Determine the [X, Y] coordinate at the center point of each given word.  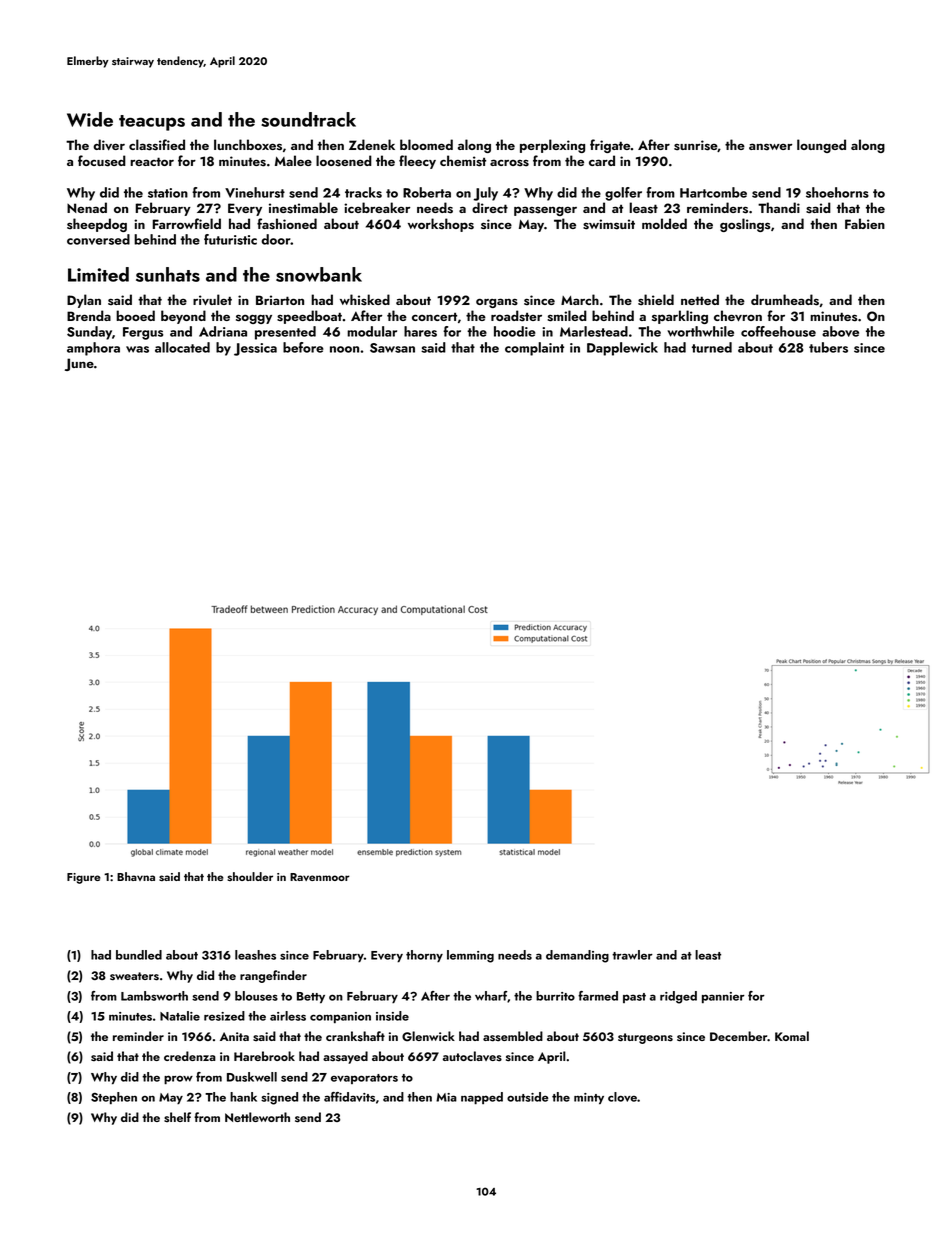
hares [420, 331]
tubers [828, 347]
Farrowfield [187, 223]
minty [589, 1098]
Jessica [255, 349]
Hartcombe [713, 192]
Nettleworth [257, 1117]
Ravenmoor [320, 877]
